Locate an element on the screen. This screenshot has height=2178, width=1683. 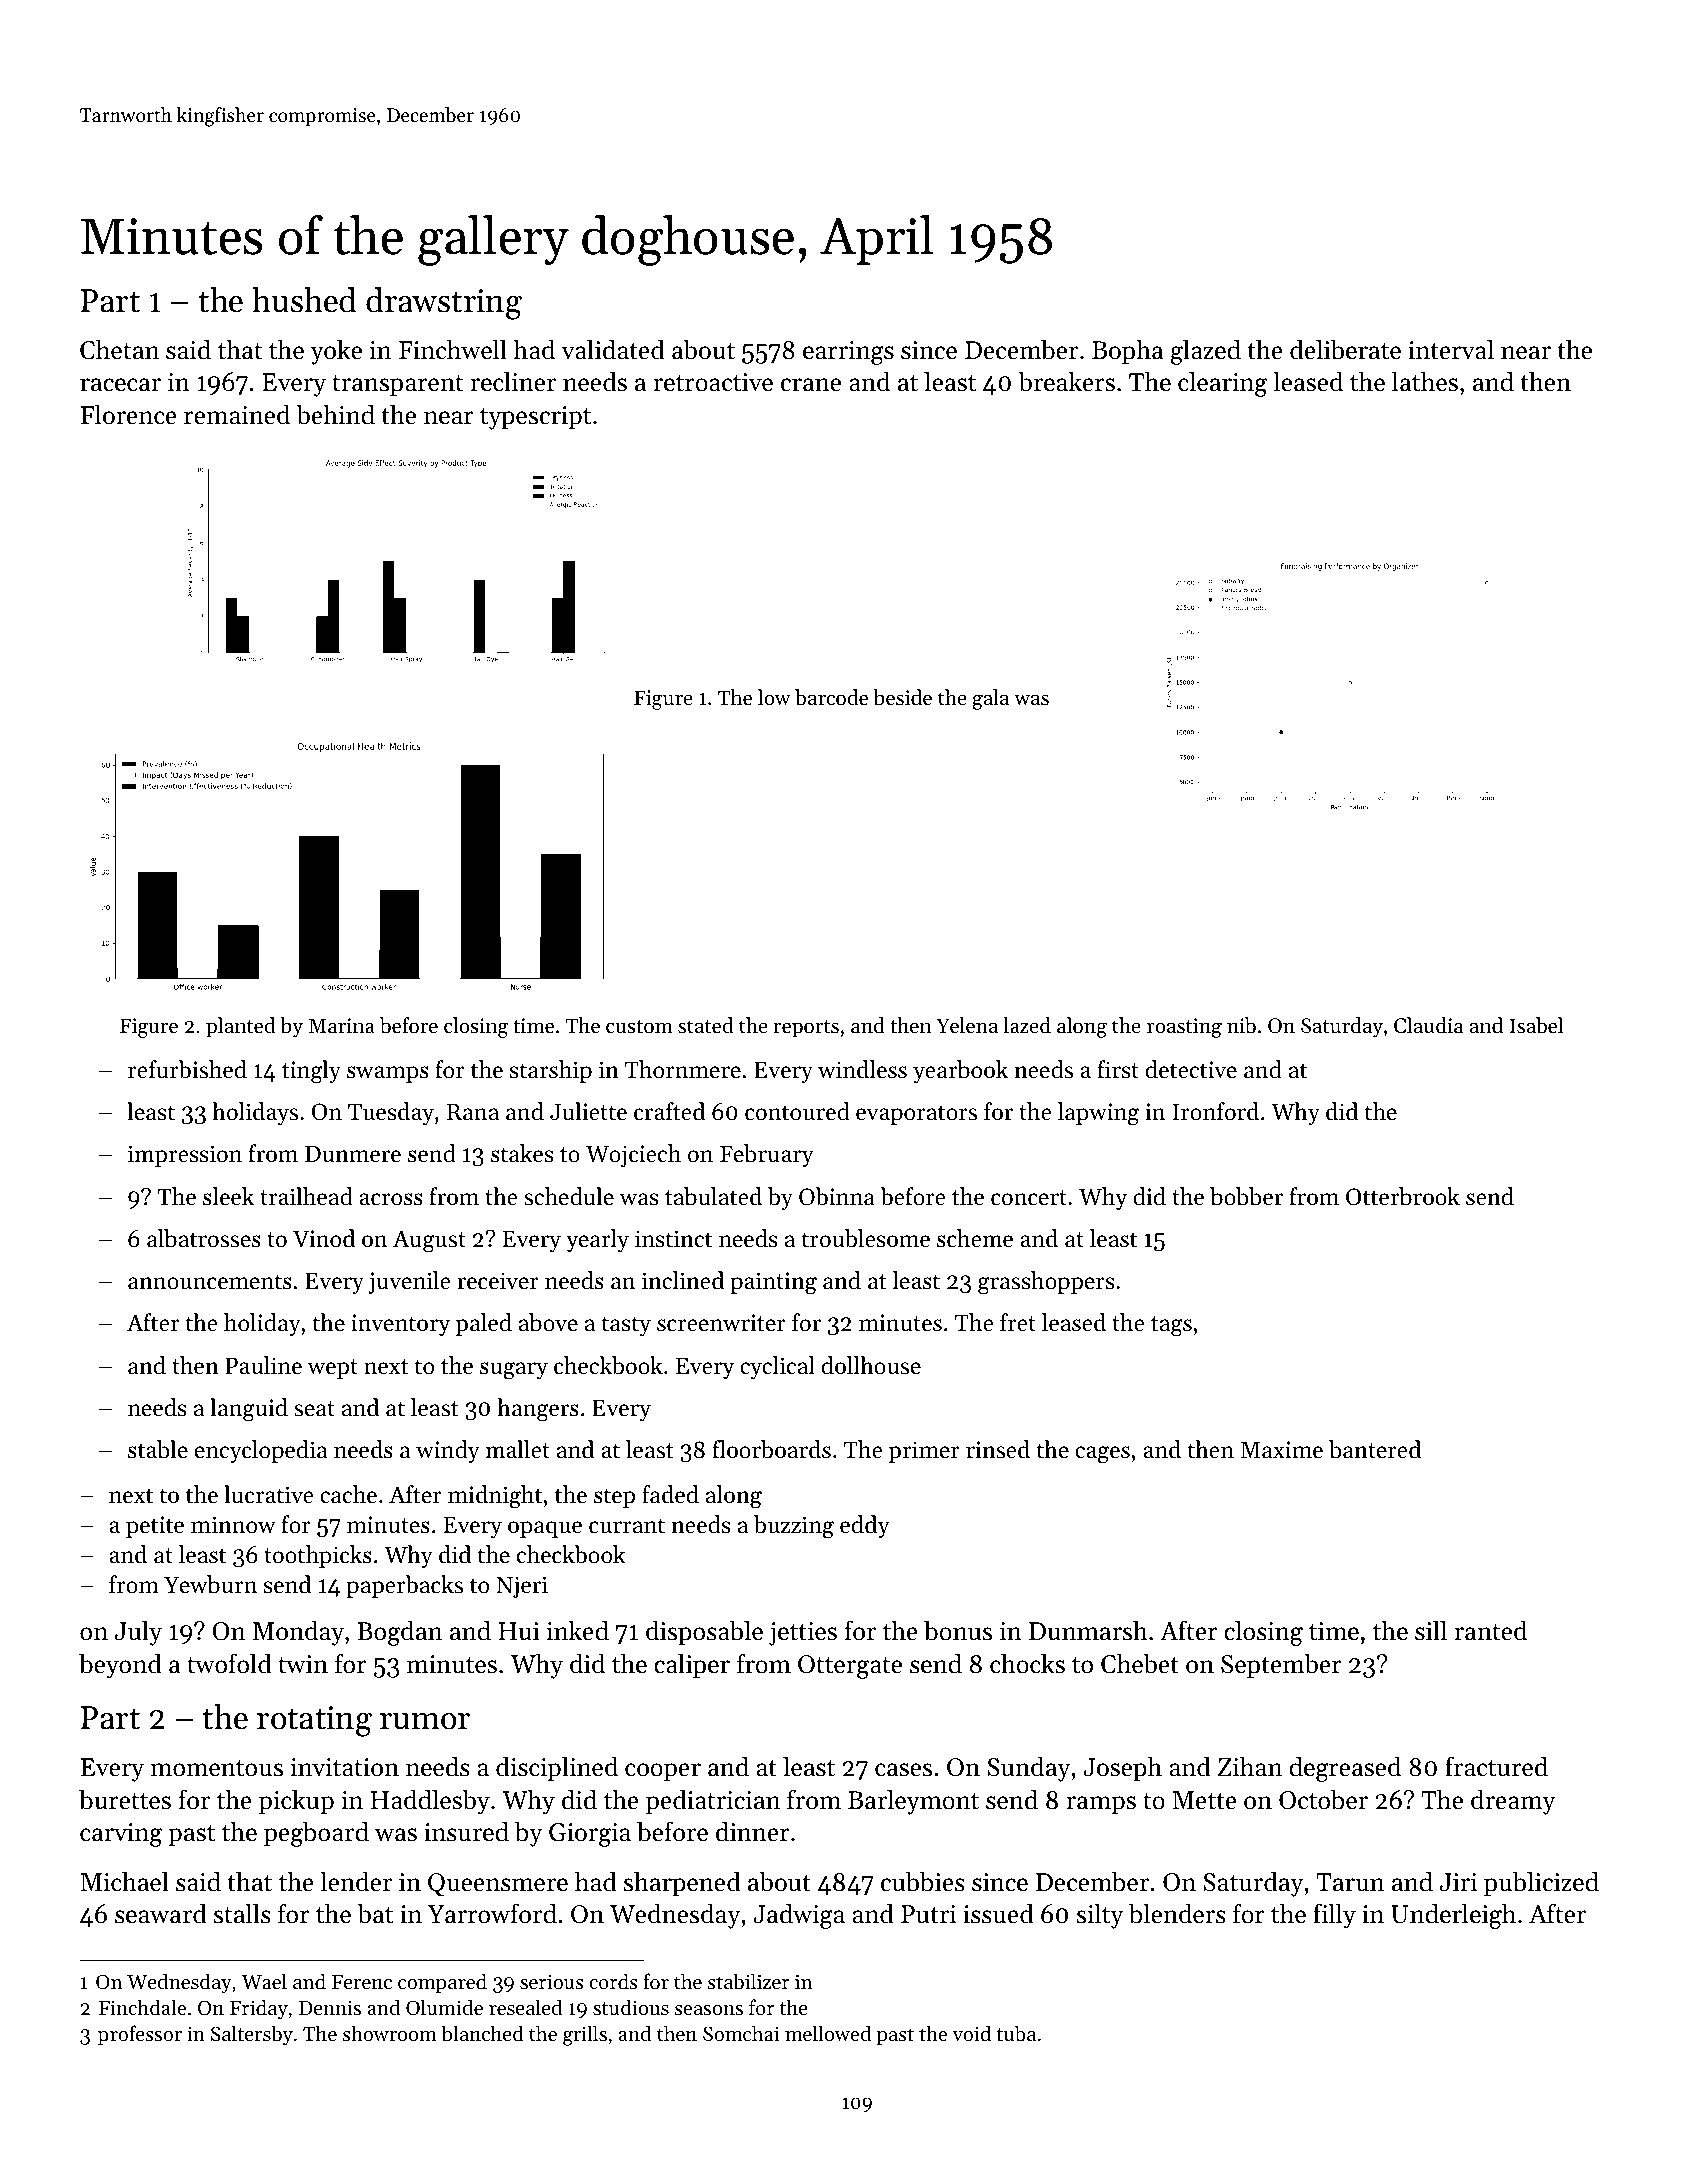
pediatrician is located at coordinates (713, 1802).
